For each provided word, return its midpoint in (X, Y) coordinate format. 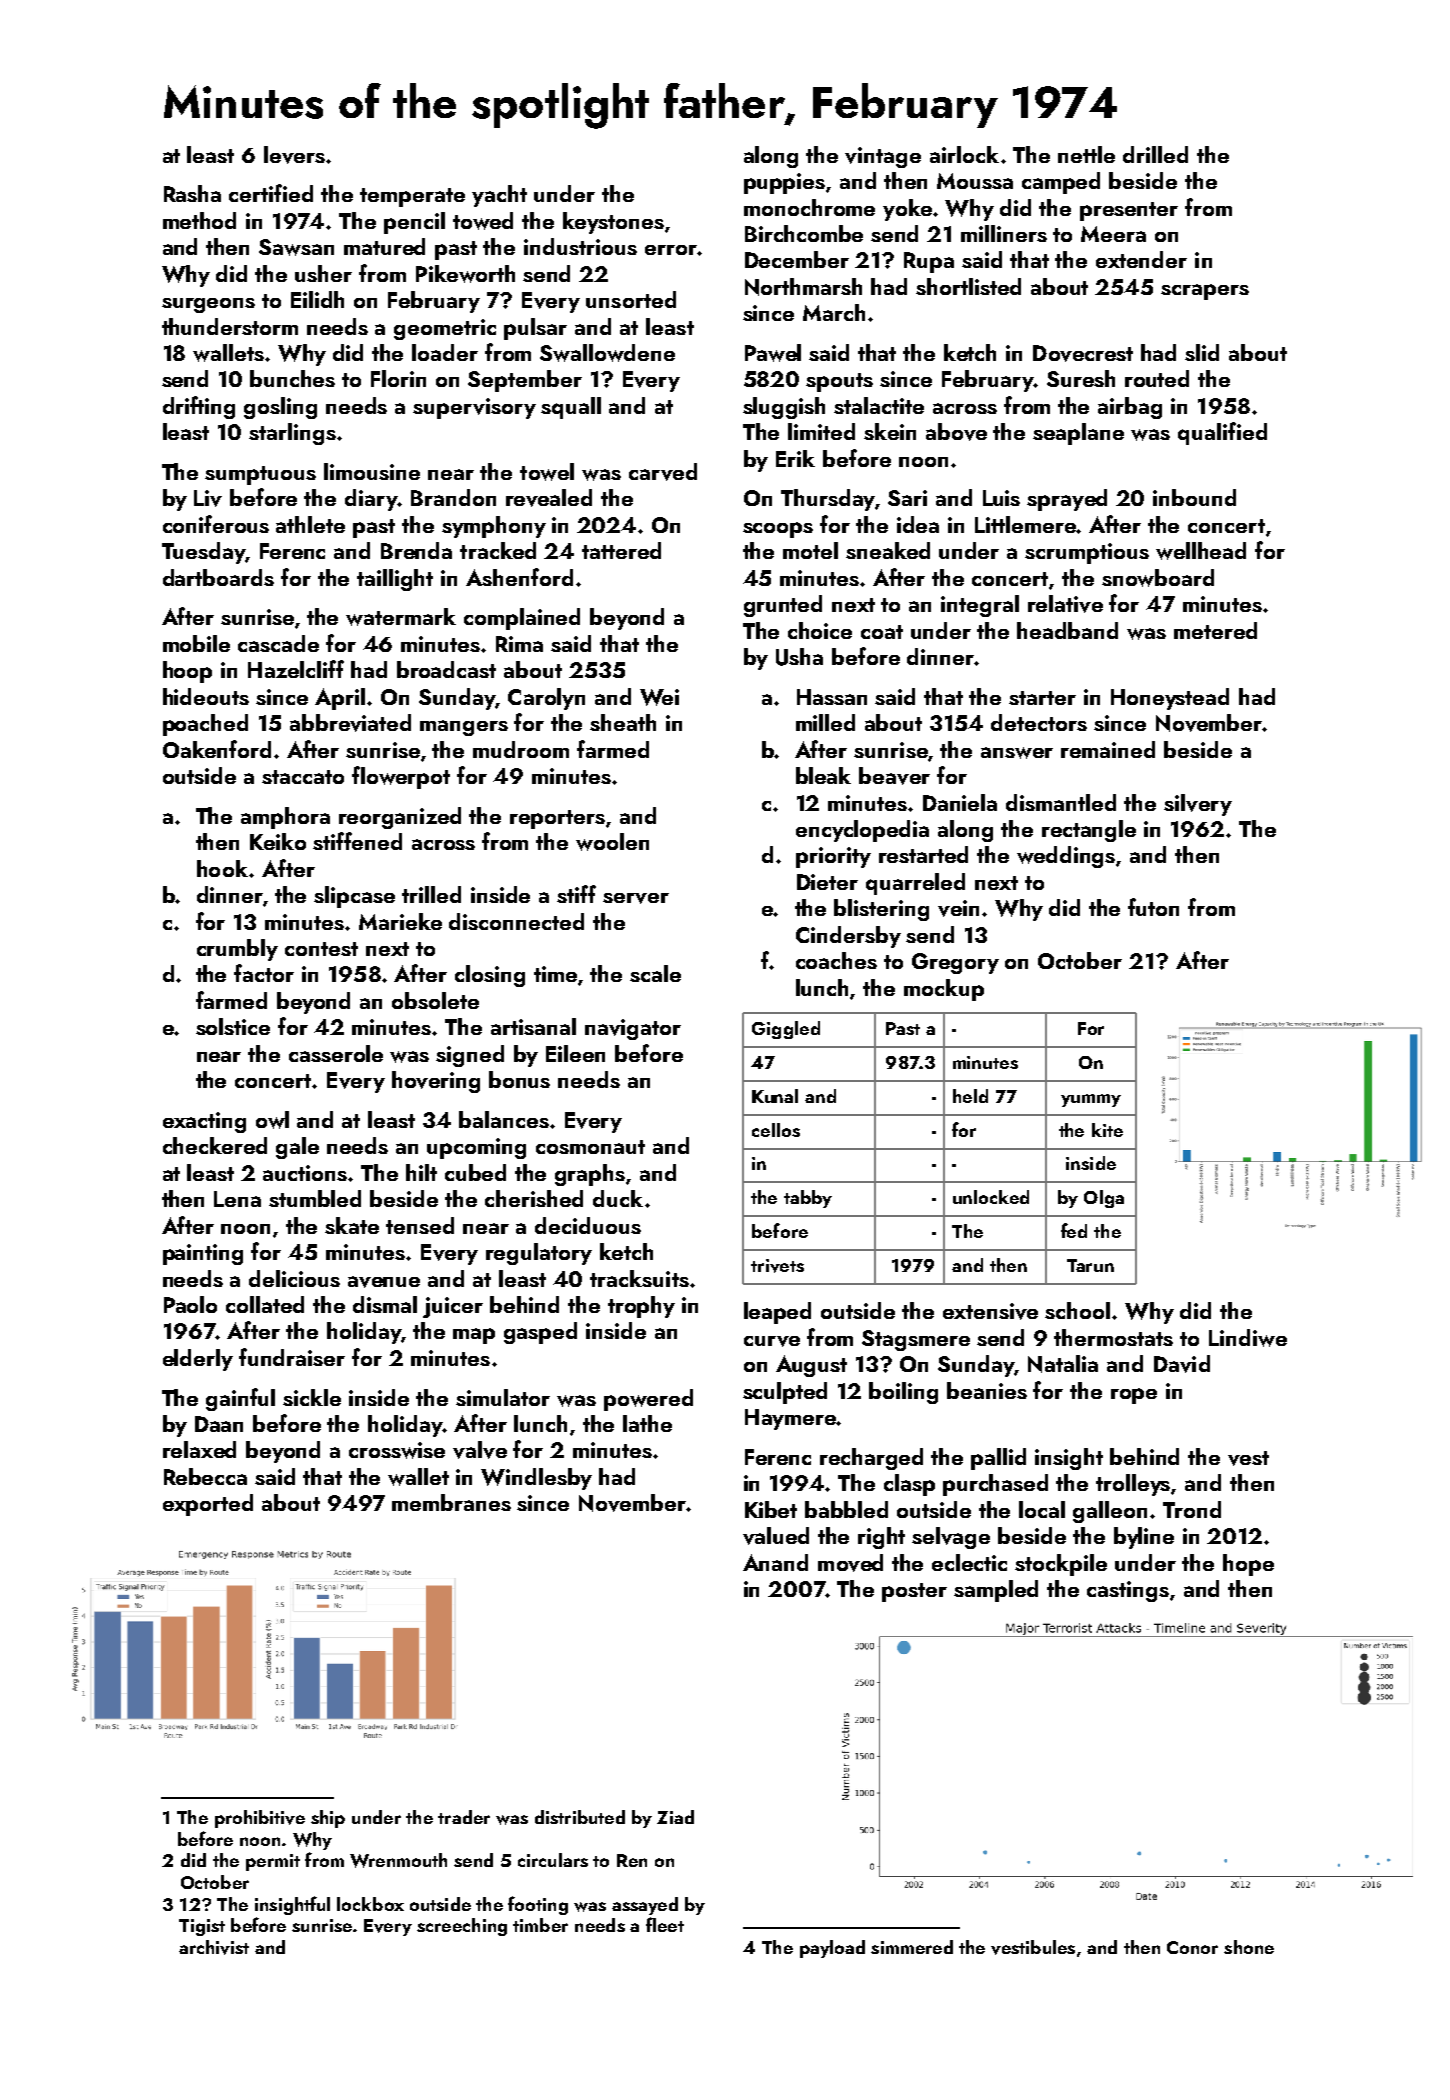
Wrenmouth (398, 1860)
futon (1153, 907)
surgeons (208, 305)
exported (208, 1505)
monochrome (809, 207)
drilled (1155, 154)
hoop (187, 672)
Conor (1192, 1947)
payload (832, 1949)
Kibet (771, 1509)
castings (1128, 1591)
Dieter (827, 882)
